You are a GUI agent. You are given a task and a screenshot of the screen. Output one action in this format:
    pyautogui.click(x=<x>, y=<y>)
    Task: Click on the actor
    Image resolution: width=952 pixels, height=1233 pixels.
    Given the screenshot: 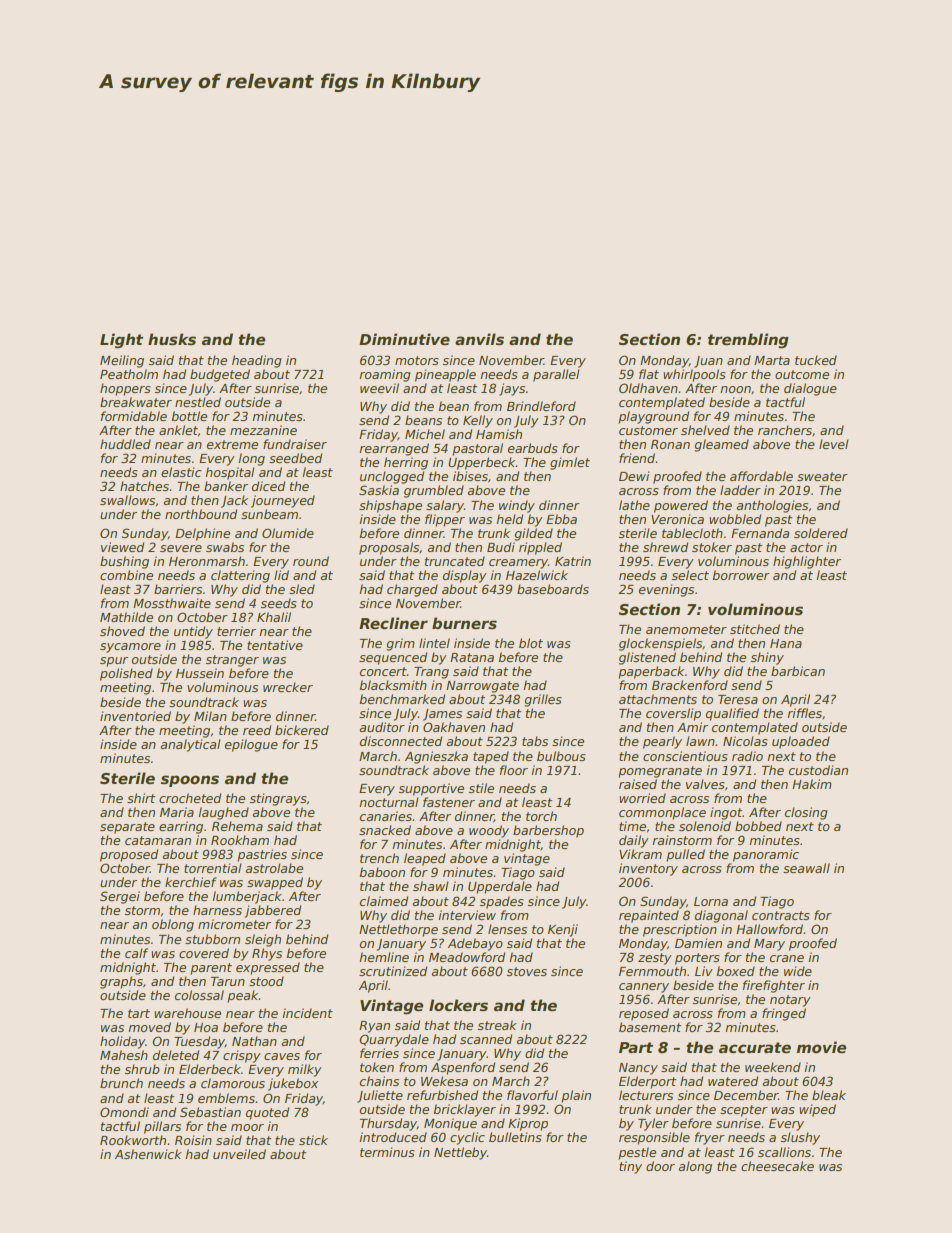 What is the action you would take?
    pyautogui.click(x=806, y=547)
